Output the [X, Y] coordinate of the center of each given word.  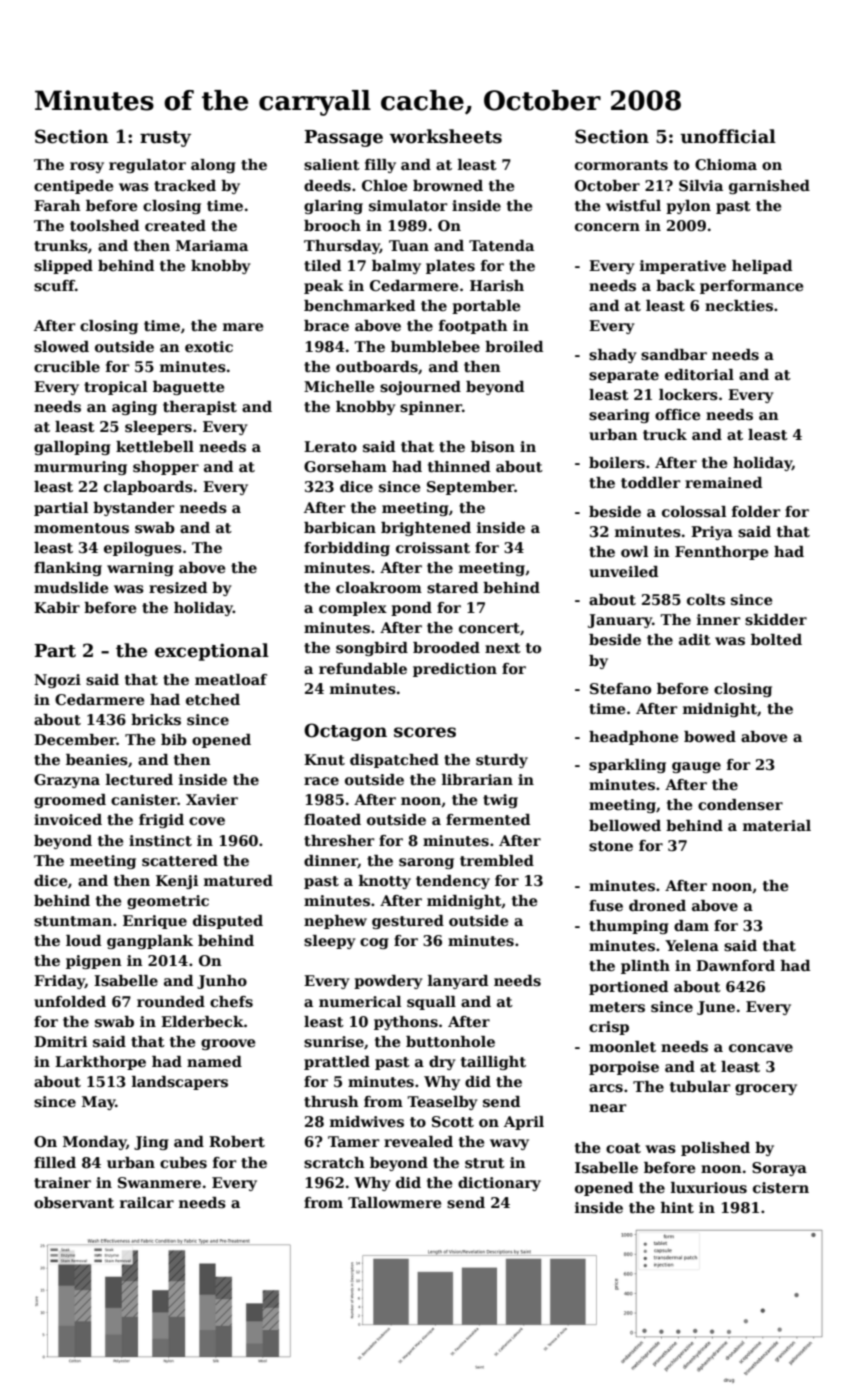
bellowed [625, 825]
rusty [165, 139]
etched [213, 699]
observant [74, 1203]
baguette [188, 388]
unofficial [728, 136]
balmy [396, 267]
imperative [683, 267]
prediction [455, 670]
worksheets [446, 136]
